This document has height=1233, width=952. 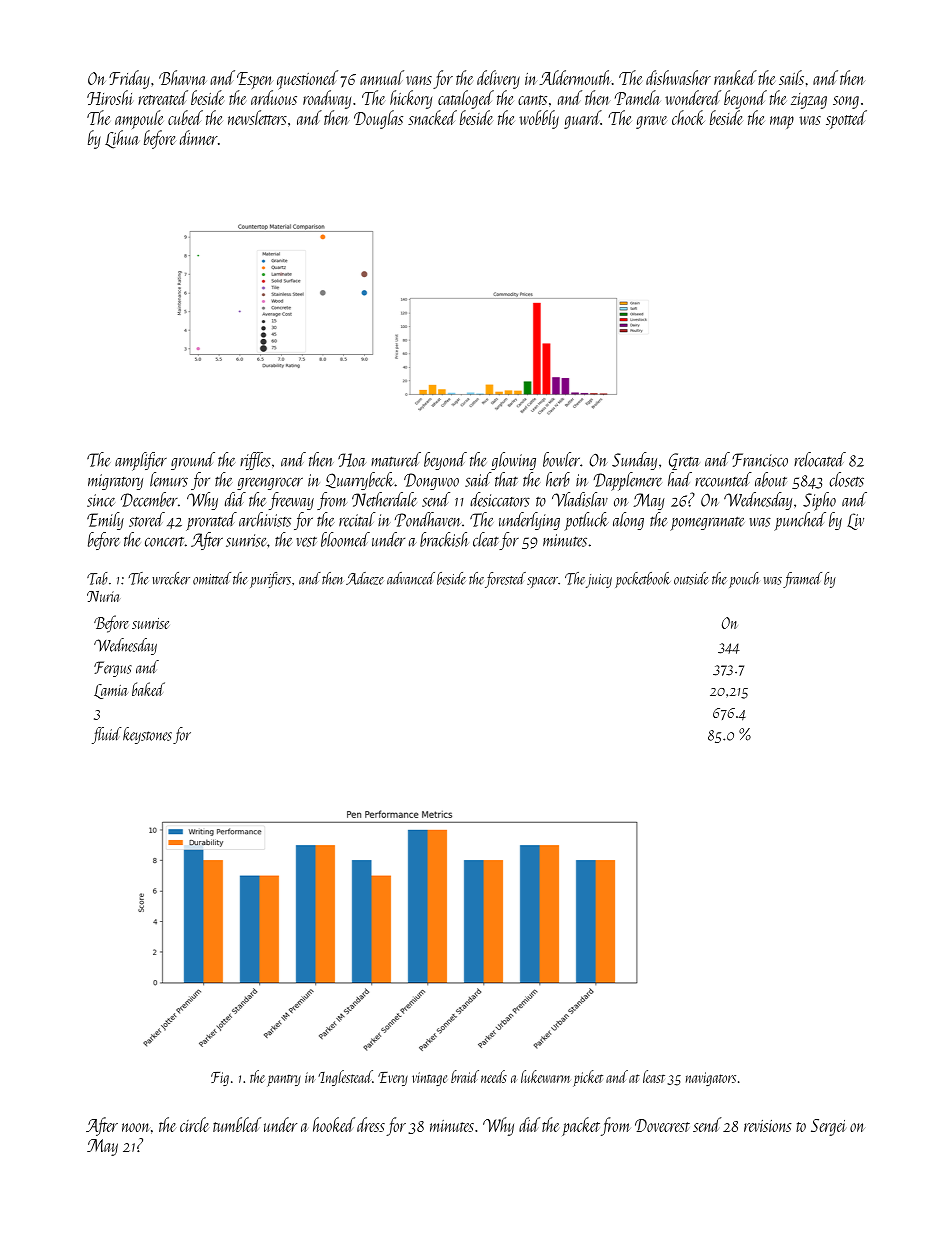 I want to click on Sergei, so click(x=828, y=1127).
